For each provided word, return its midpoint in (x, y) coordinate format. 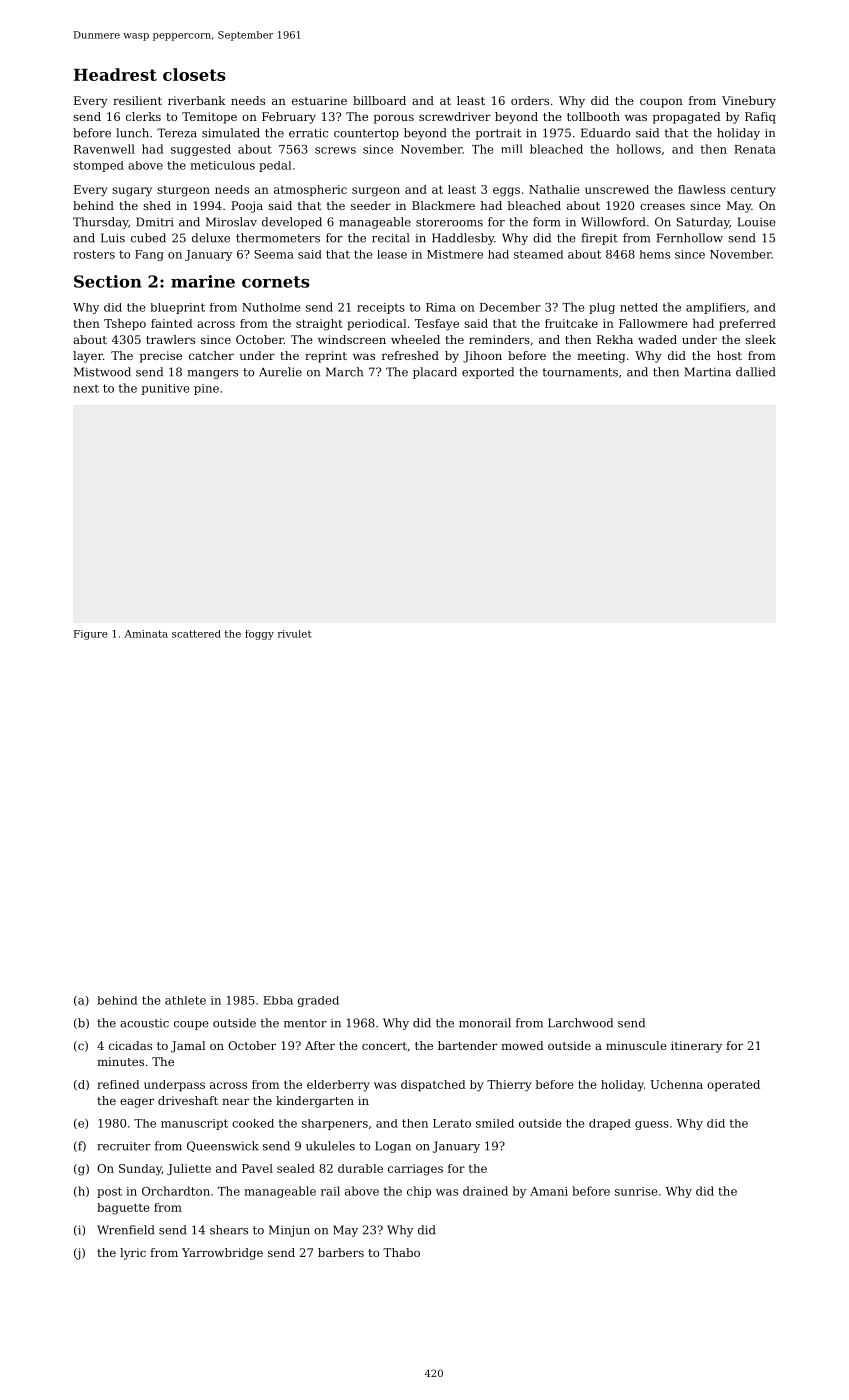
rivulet (295, 634)
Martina (708, 372)
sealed (296, 1168)
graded (318, 1001)
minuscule (636, 1045)
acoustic (144, 1023)
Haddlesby (463, 239)
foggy (259, 635)
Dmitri (155, 222)
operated (733, 1085)
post (109, 1192)
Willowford (613, 222)
